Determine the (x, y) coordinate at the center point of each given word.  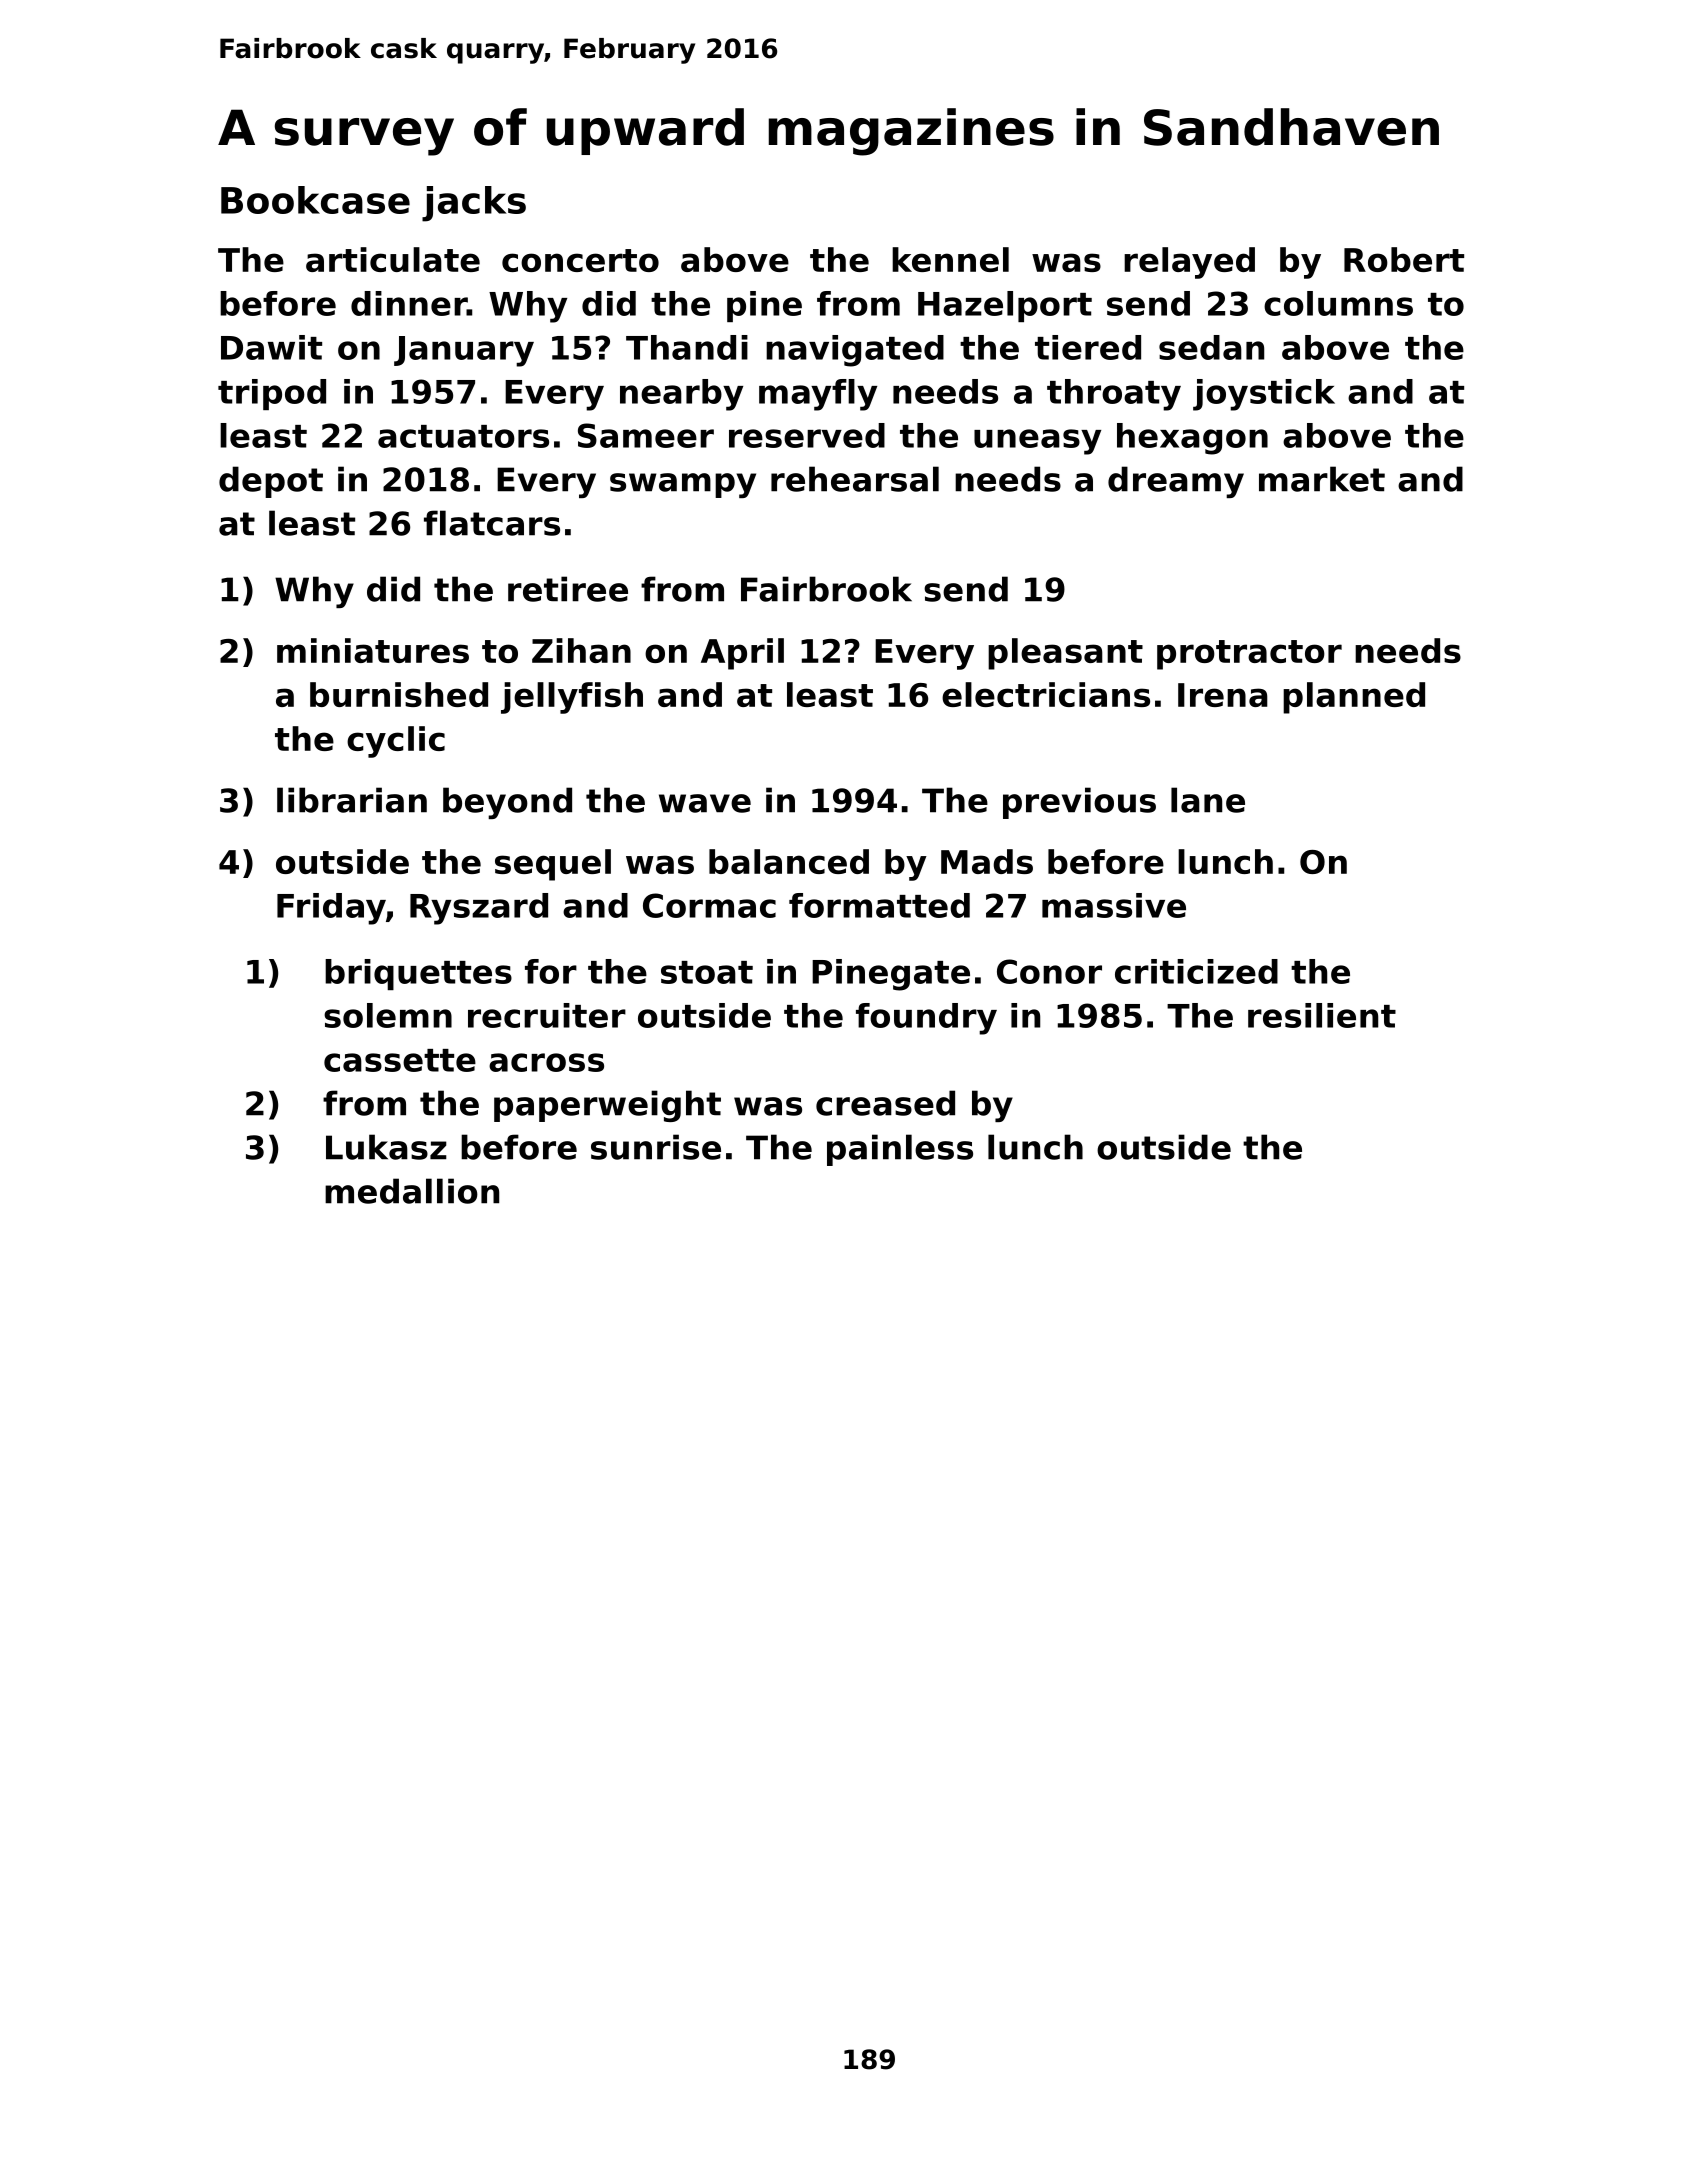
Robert (1404, 259)
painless (900, 1150)
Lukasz (386, 1147)
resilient (1322, 1015)
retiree (568, 589)
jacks (474, 204)
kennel (950, 259)
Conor (1049, 971)
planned (1354, 698)
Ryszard (479, 909)
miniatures (373, 650)
